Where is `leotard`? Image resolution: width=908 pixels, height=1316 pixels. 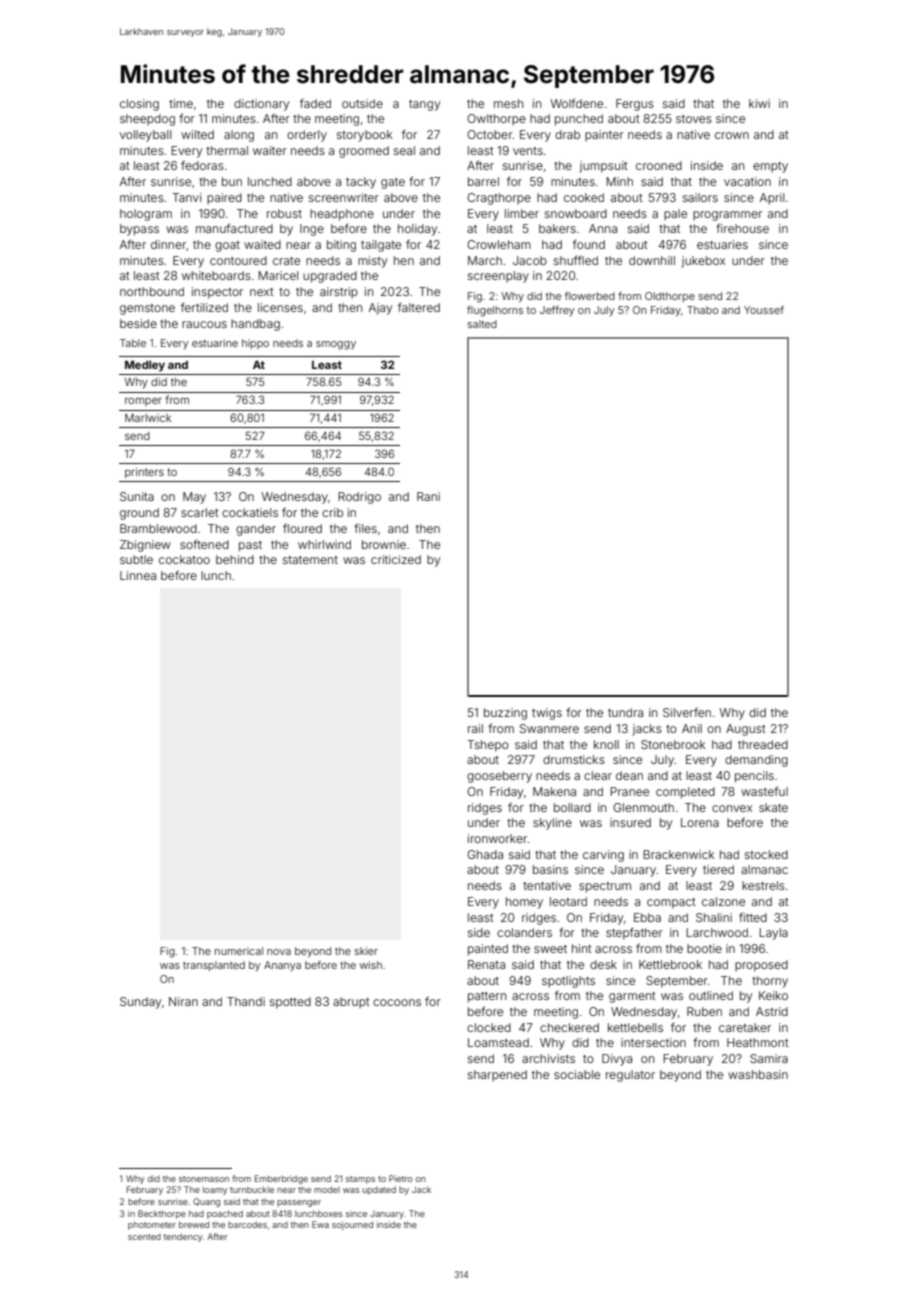
leotard is located at coordinates (568, 901).
